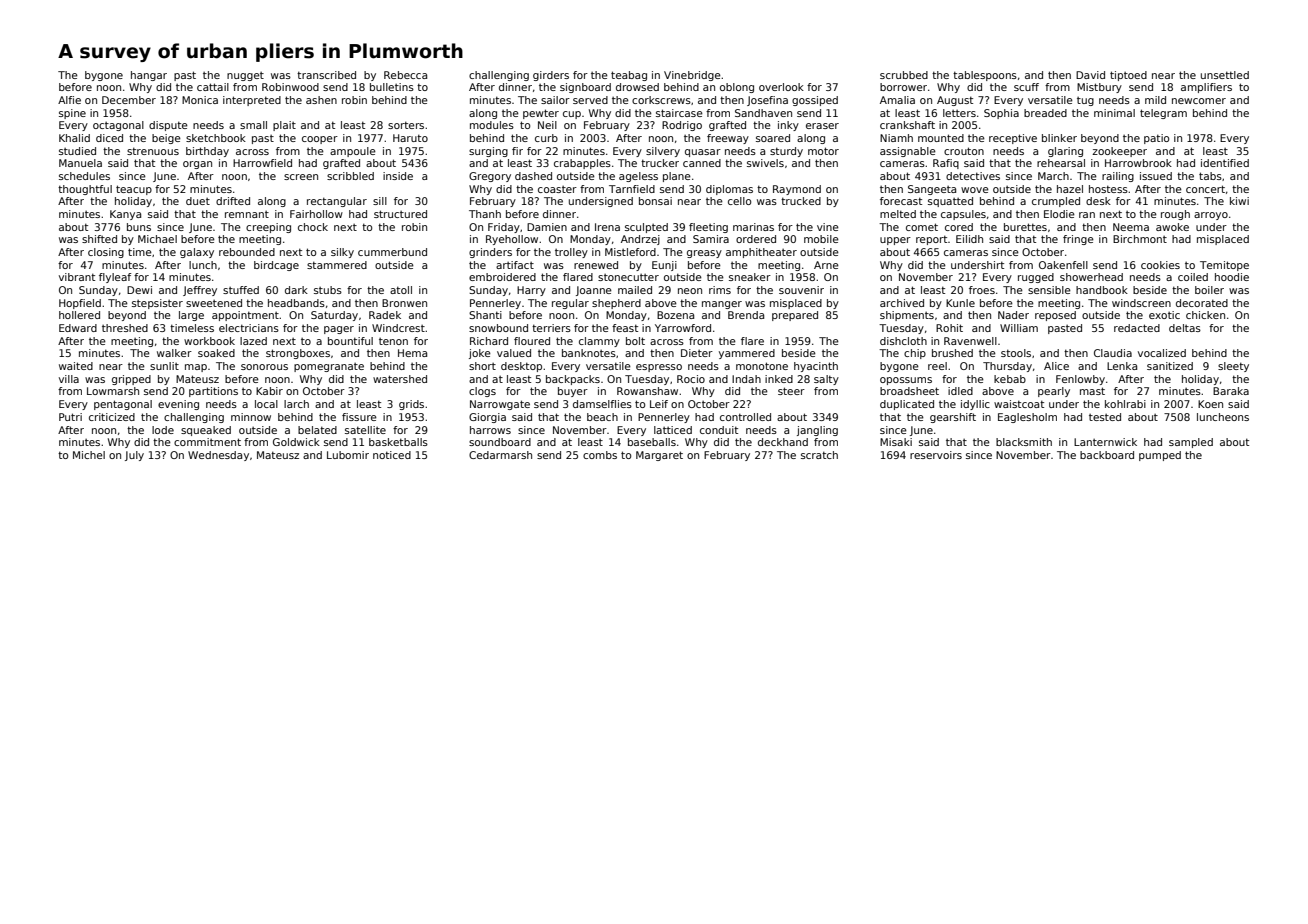 This screenshot has width=1308, height=924. Describe the element at coordinates (106, 253) in the screenshot. I see `closing` at that location.
